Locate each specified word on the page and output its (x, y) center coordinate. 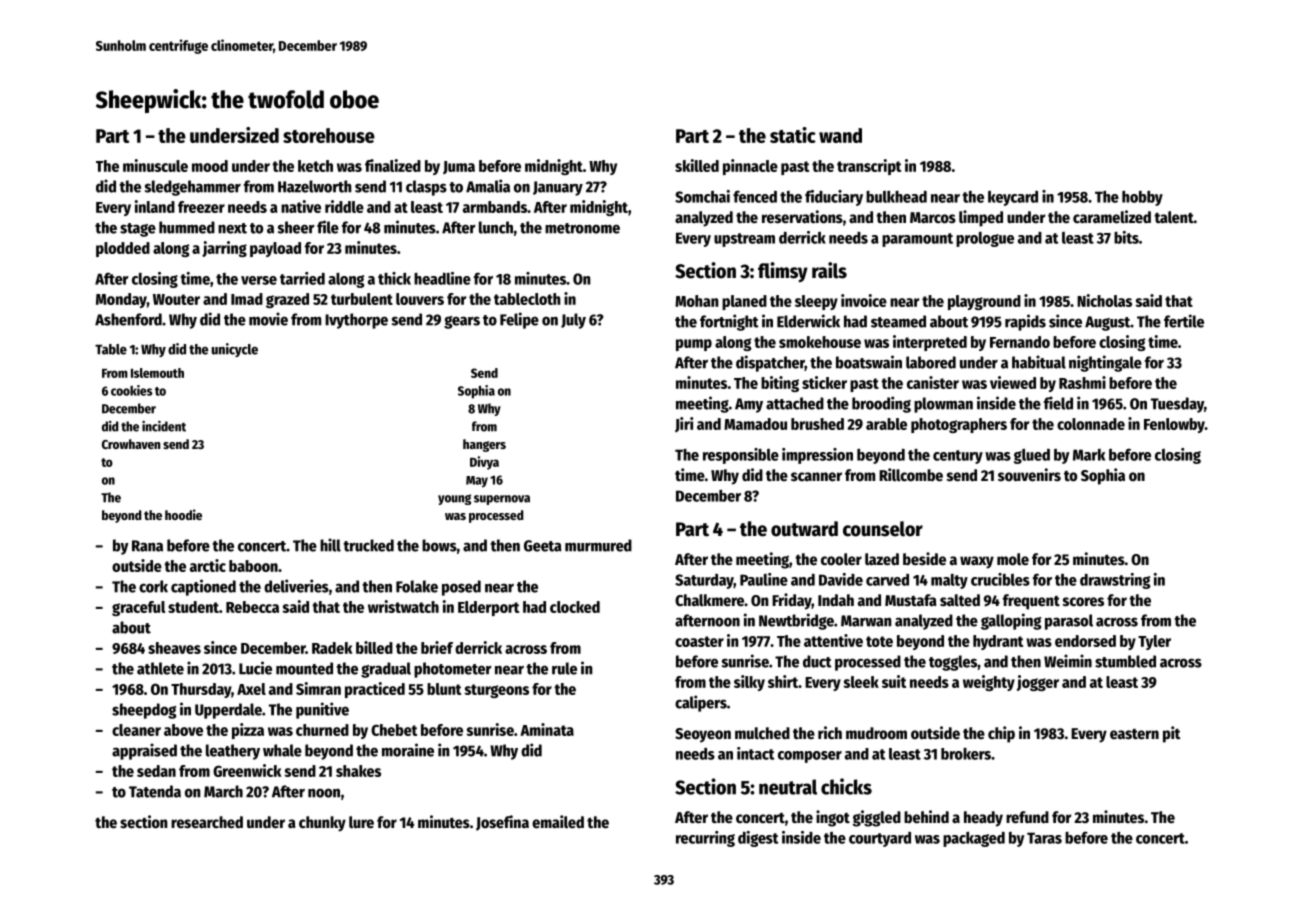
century (958, 457)
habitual (1039, 362)
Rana (147, 546)
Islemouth (157, 373)
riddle (344, 206)
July (573, 321)
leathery (233, 752)
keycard (1013, 198)
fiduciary (834, 198)
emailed (558, 822)
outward (804, 529)
